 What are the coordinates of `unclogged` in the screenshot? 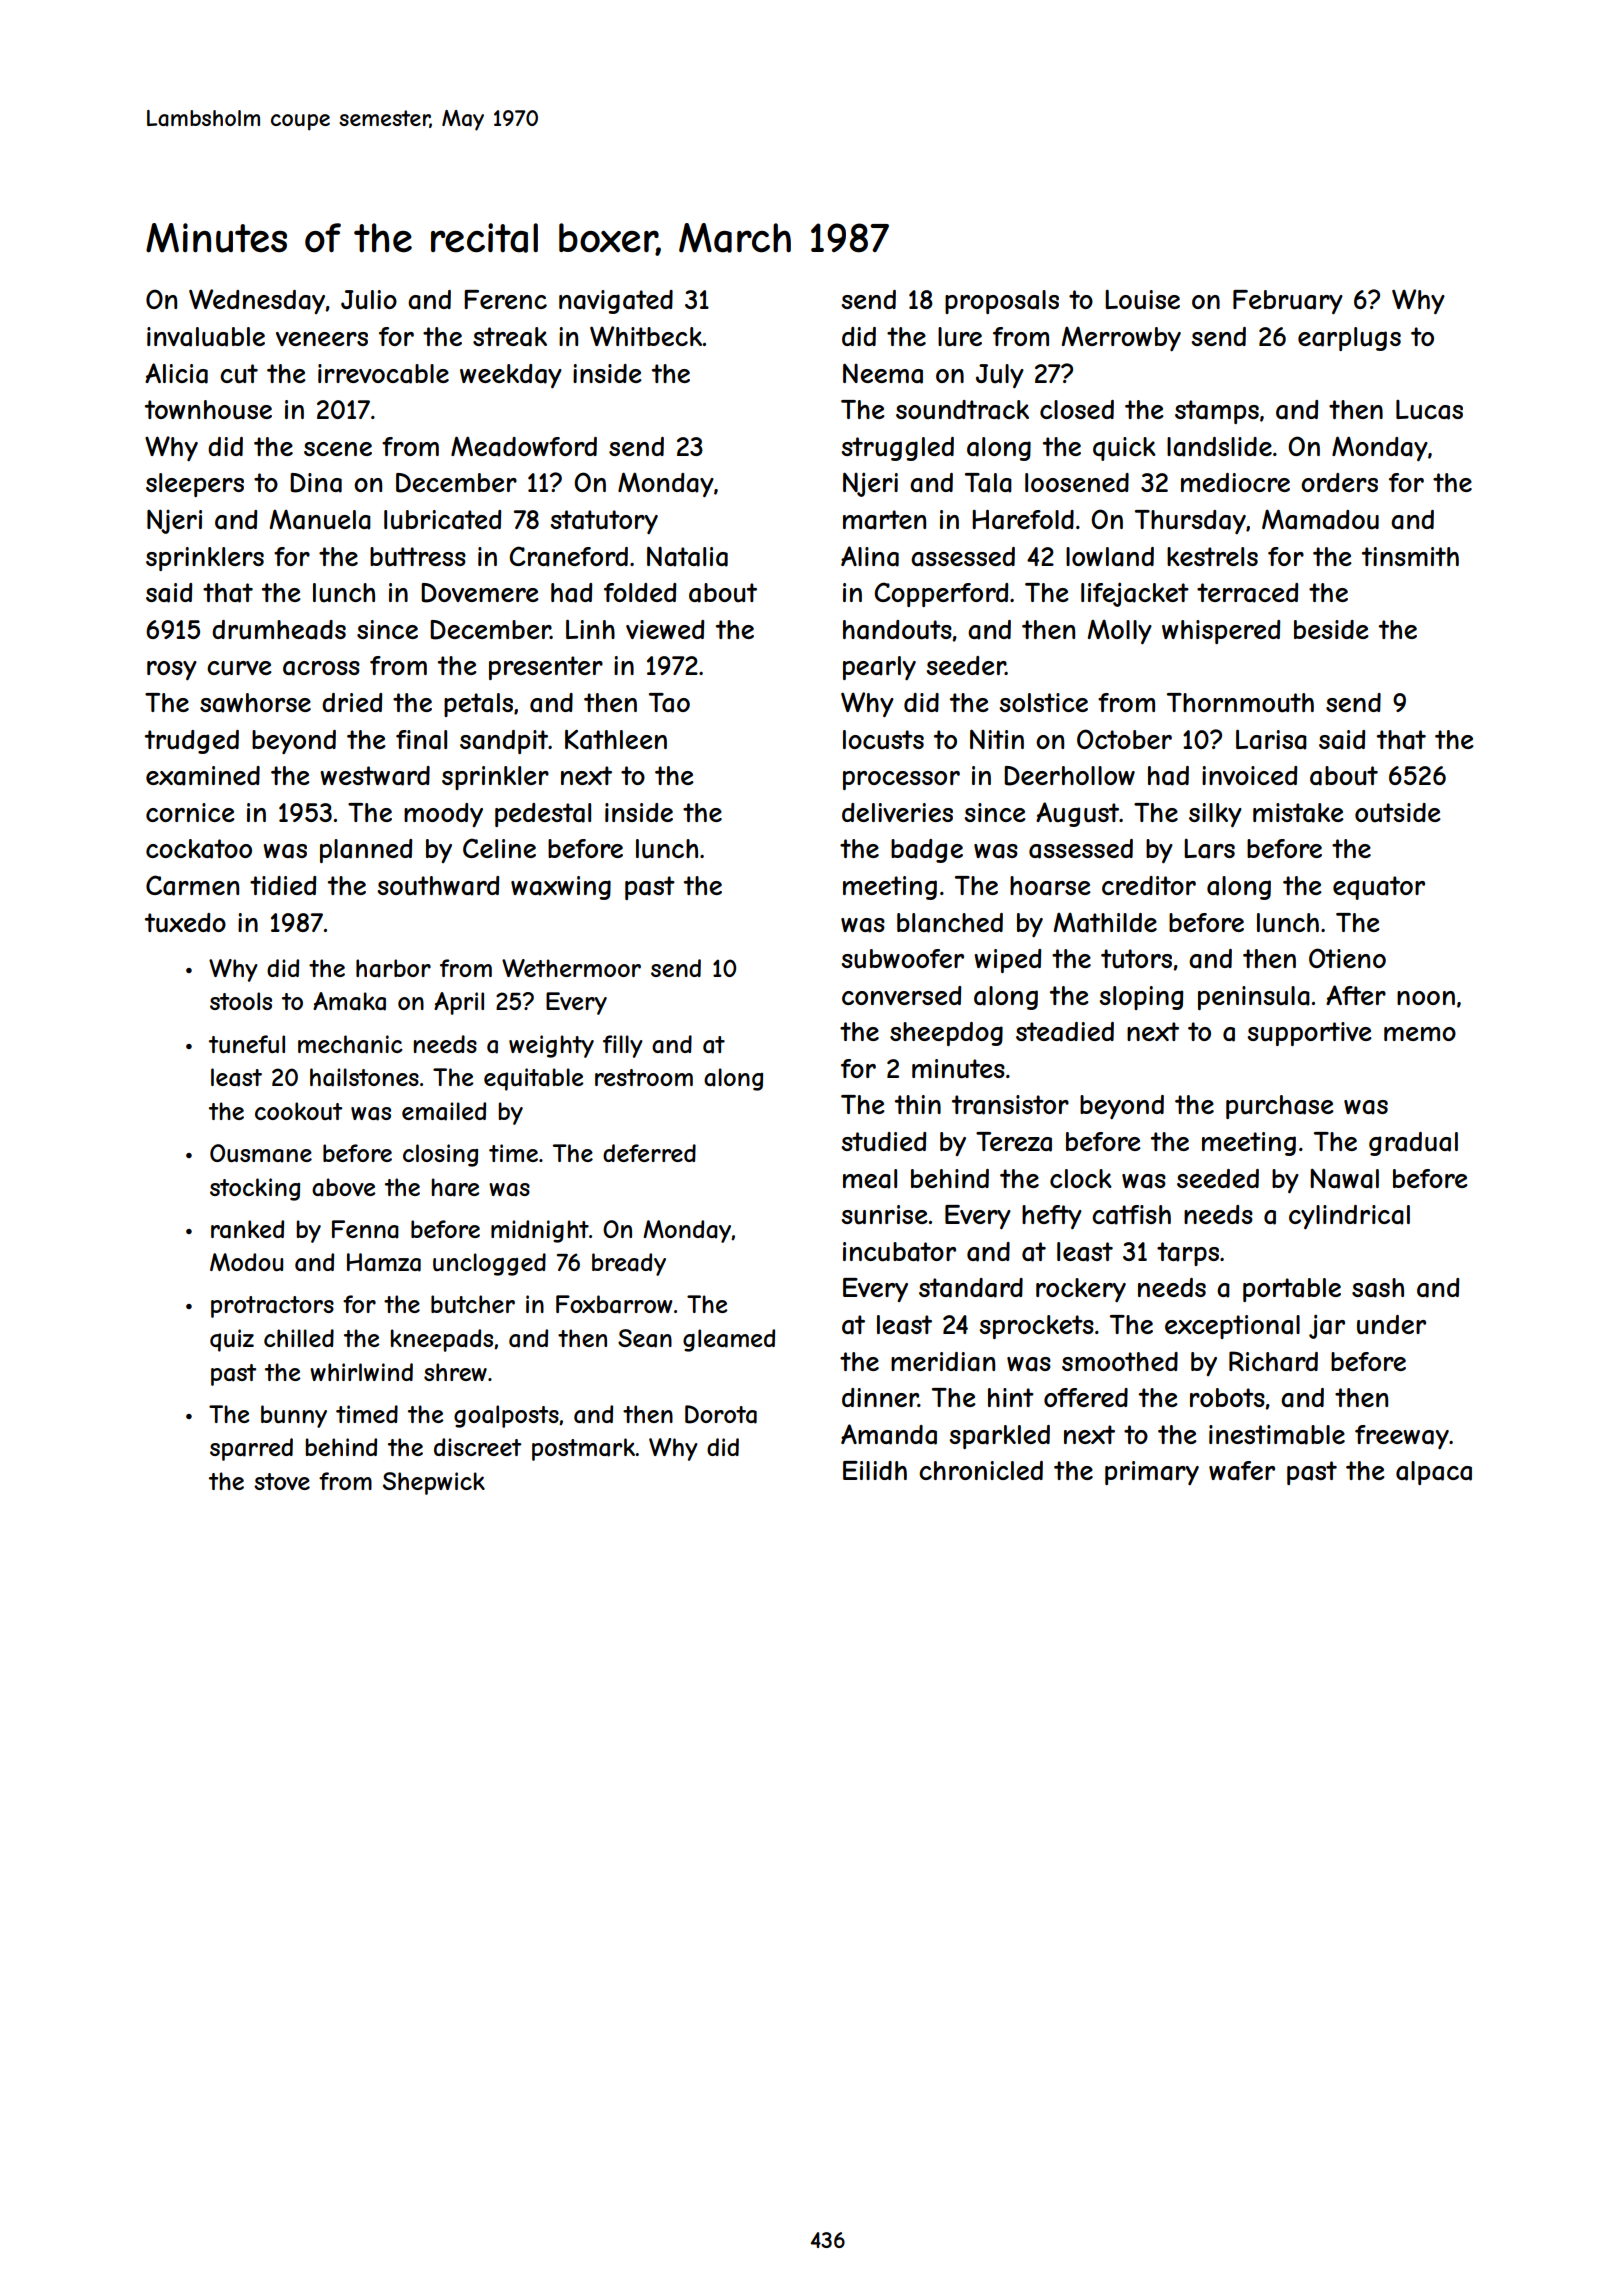 It's located at (489, 1264).
